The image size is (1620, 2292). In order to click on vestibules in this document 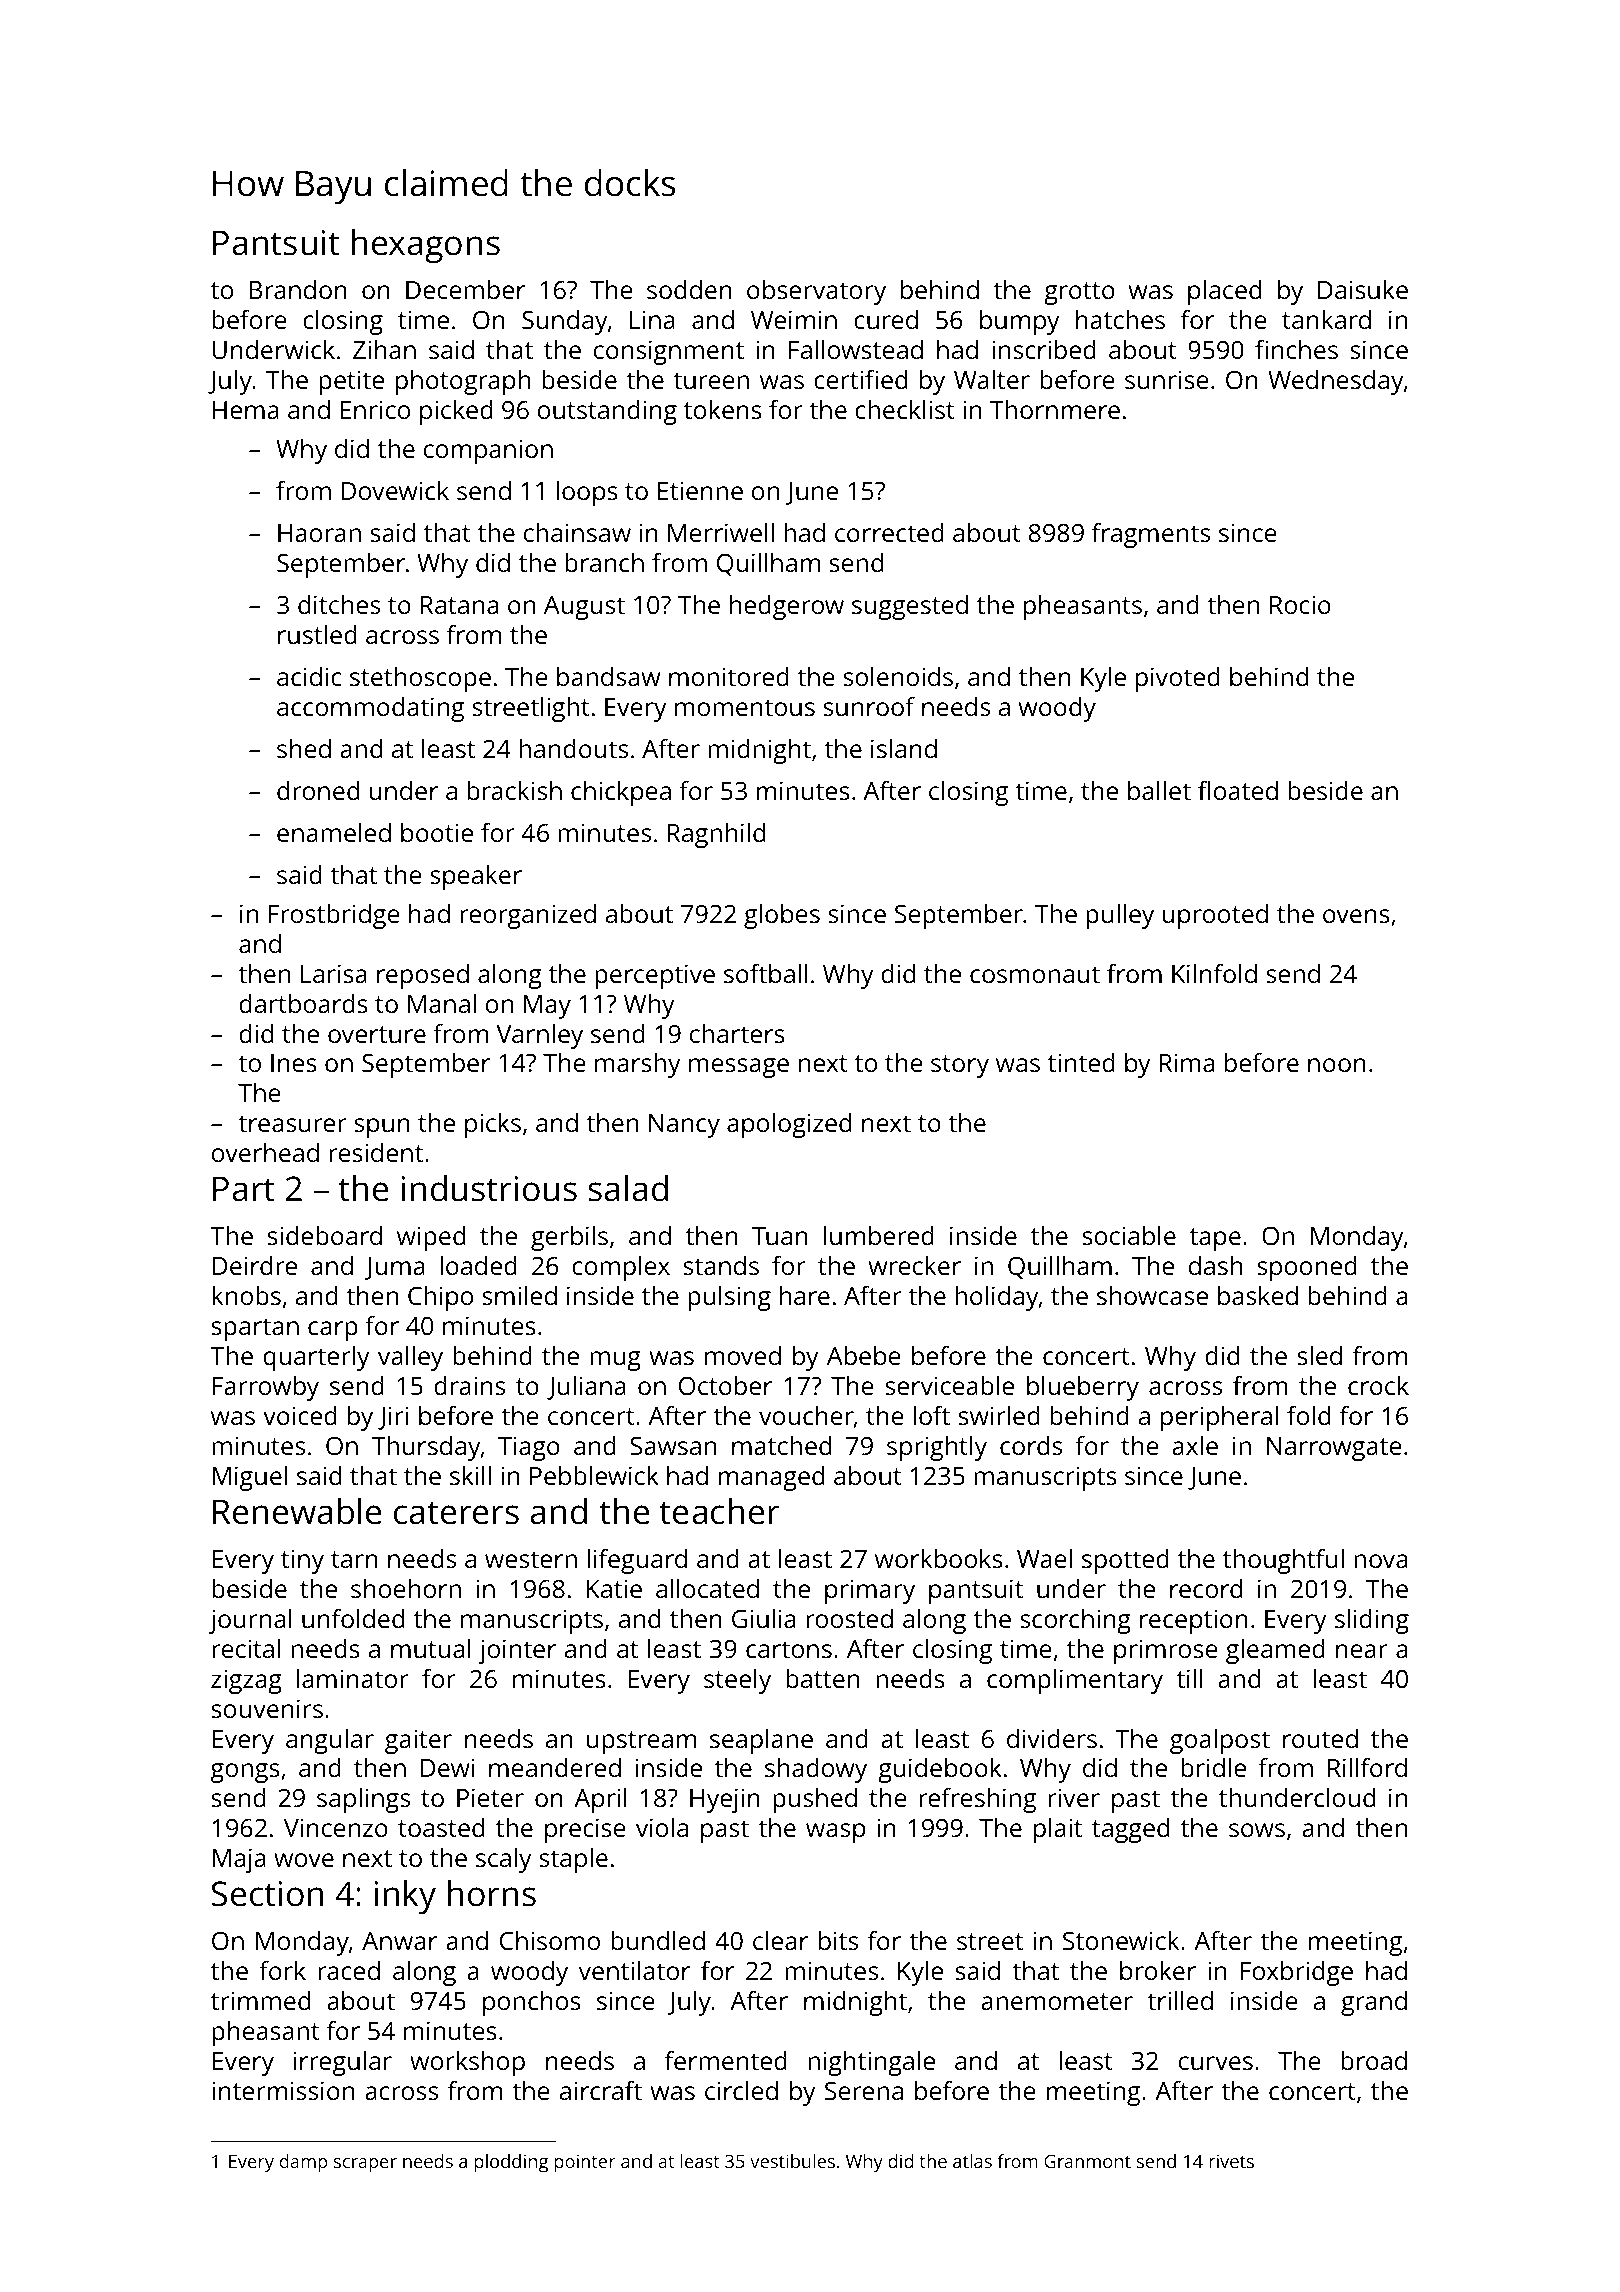, I will do `click(792, 2161)`.
